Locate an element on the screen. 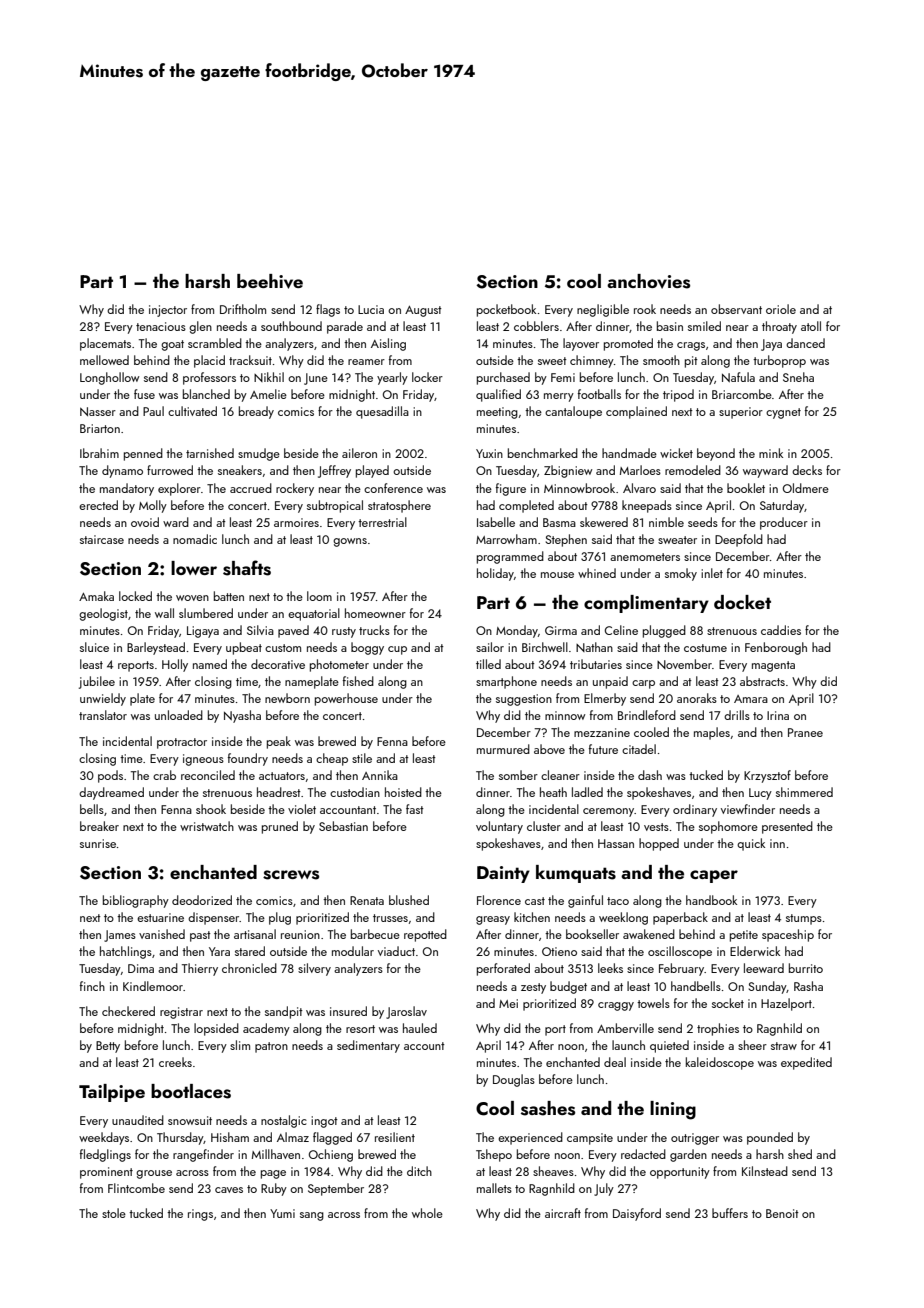 The width and height of the screenshot is (924, 1308). beehive is located at coordinates (270, 281).
